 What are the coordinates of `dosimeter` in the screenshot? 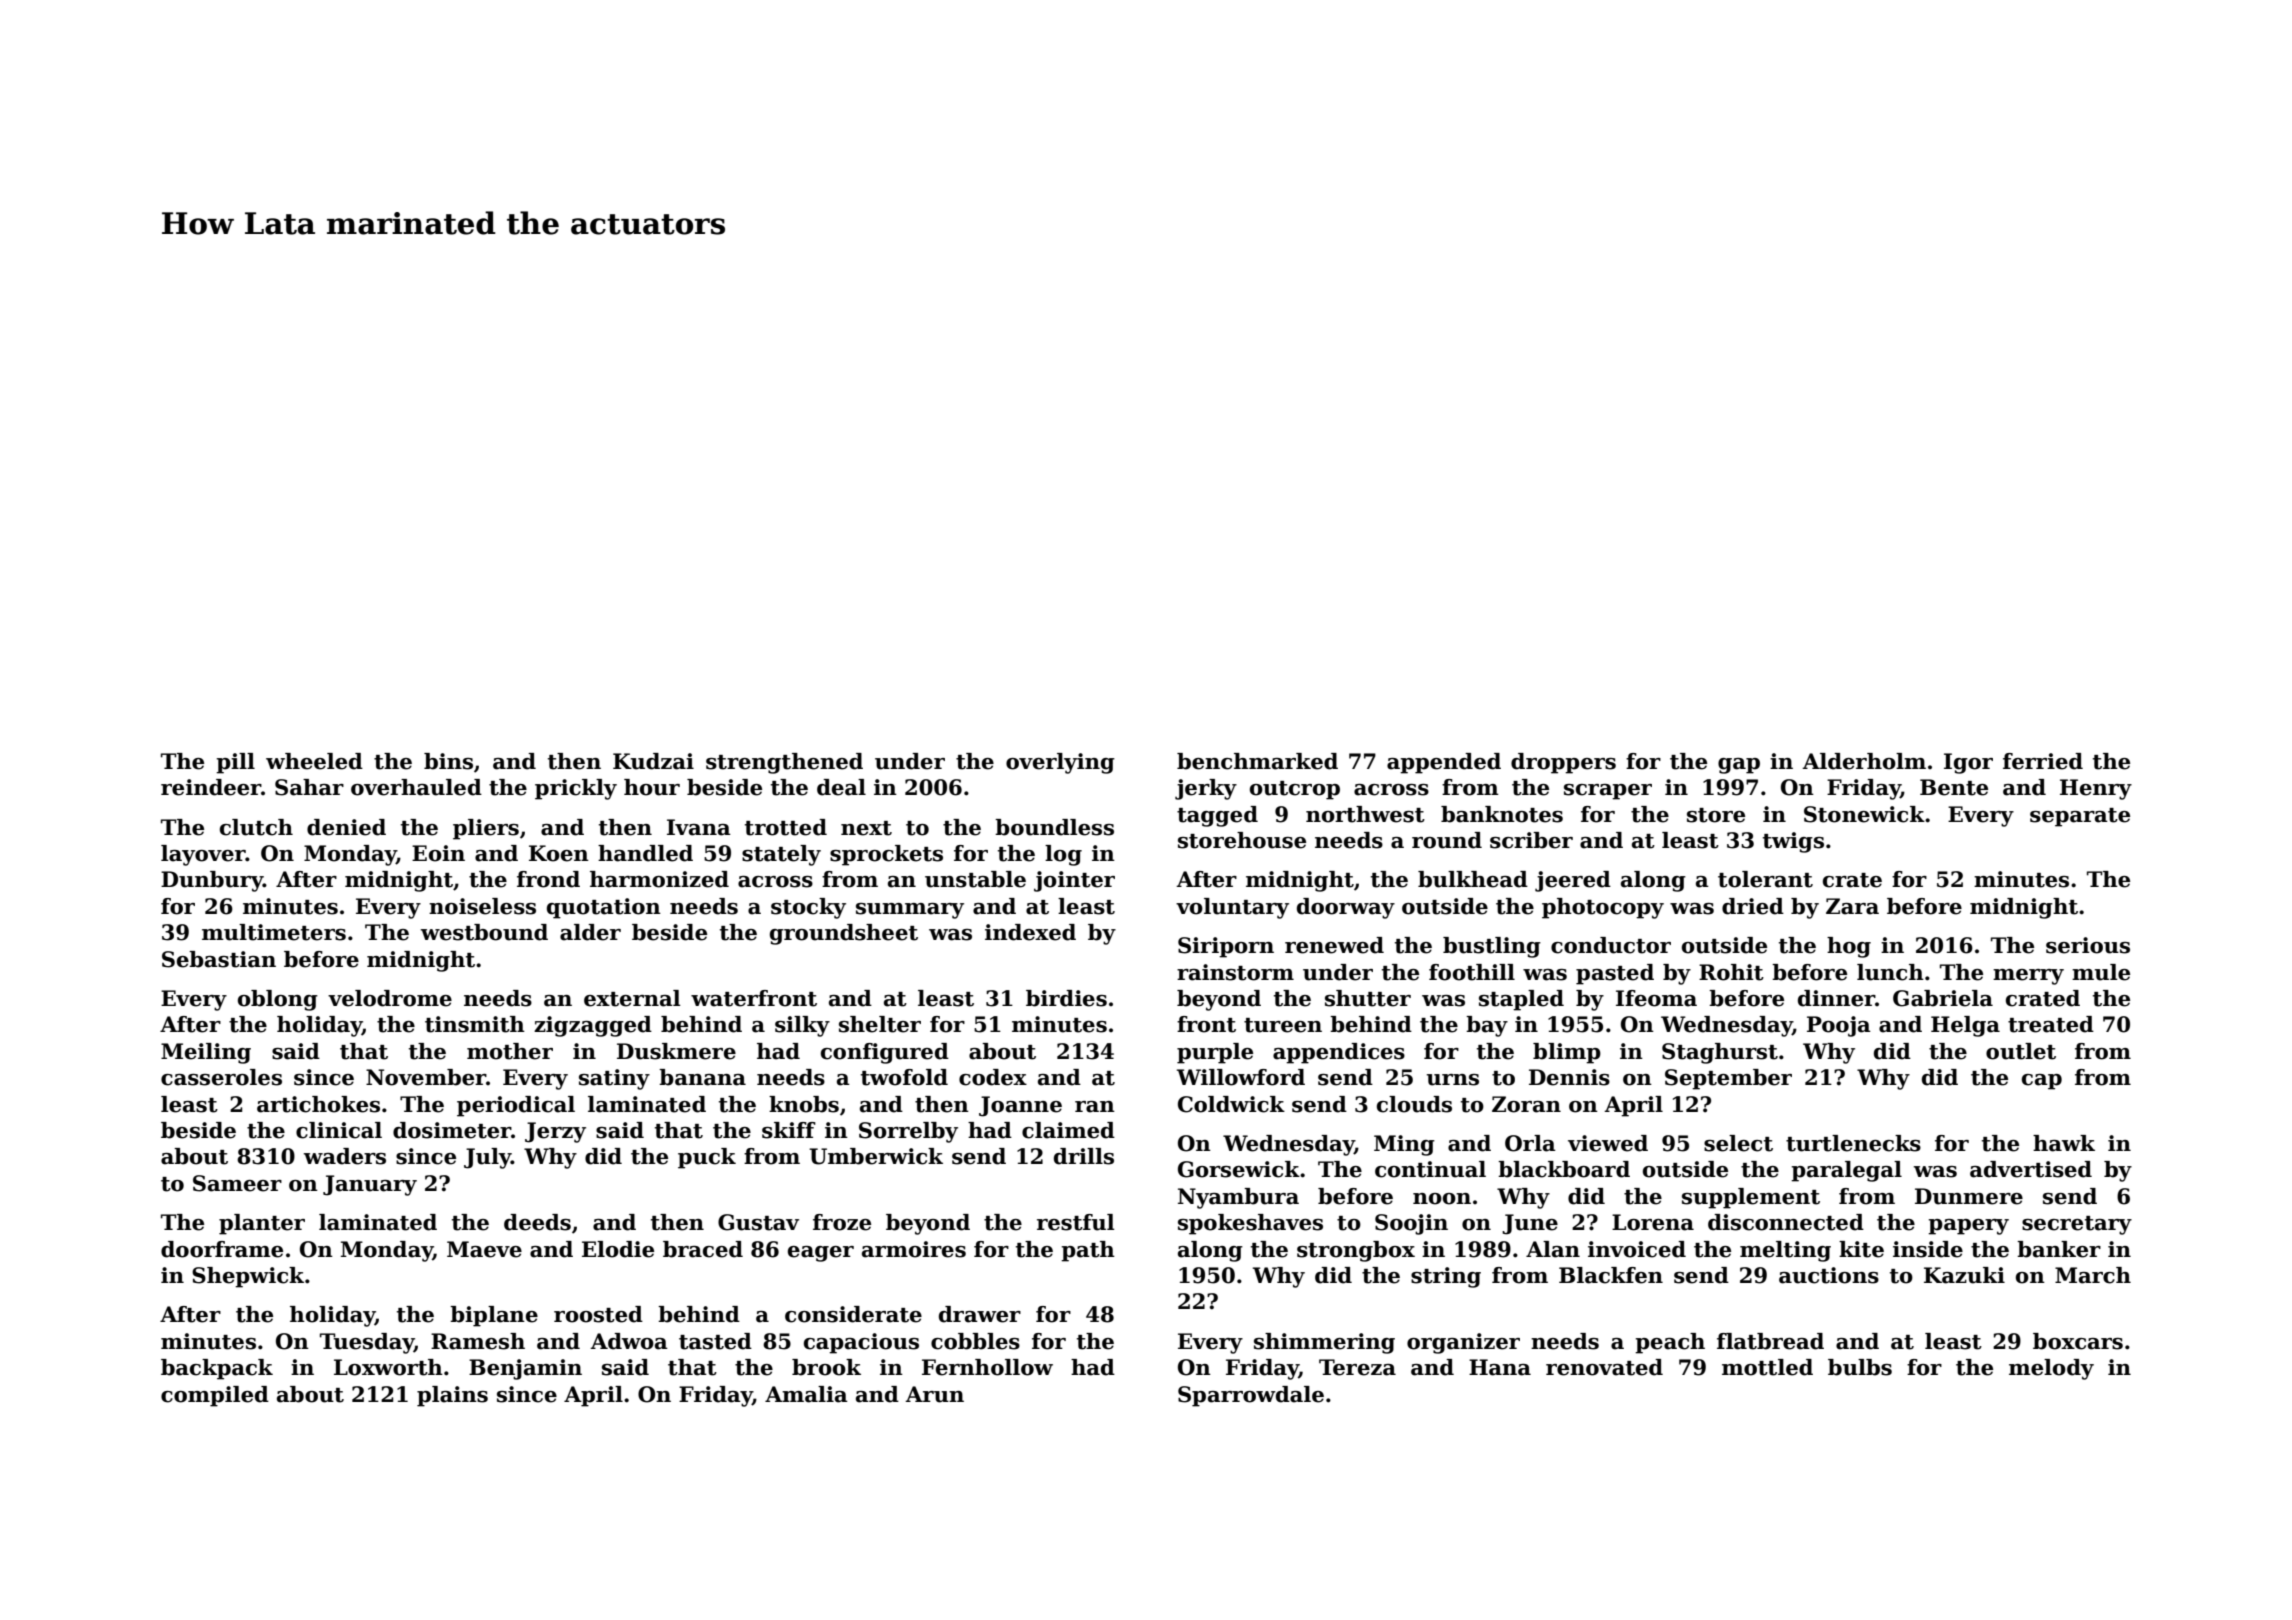 It's located at (452, 1130).
